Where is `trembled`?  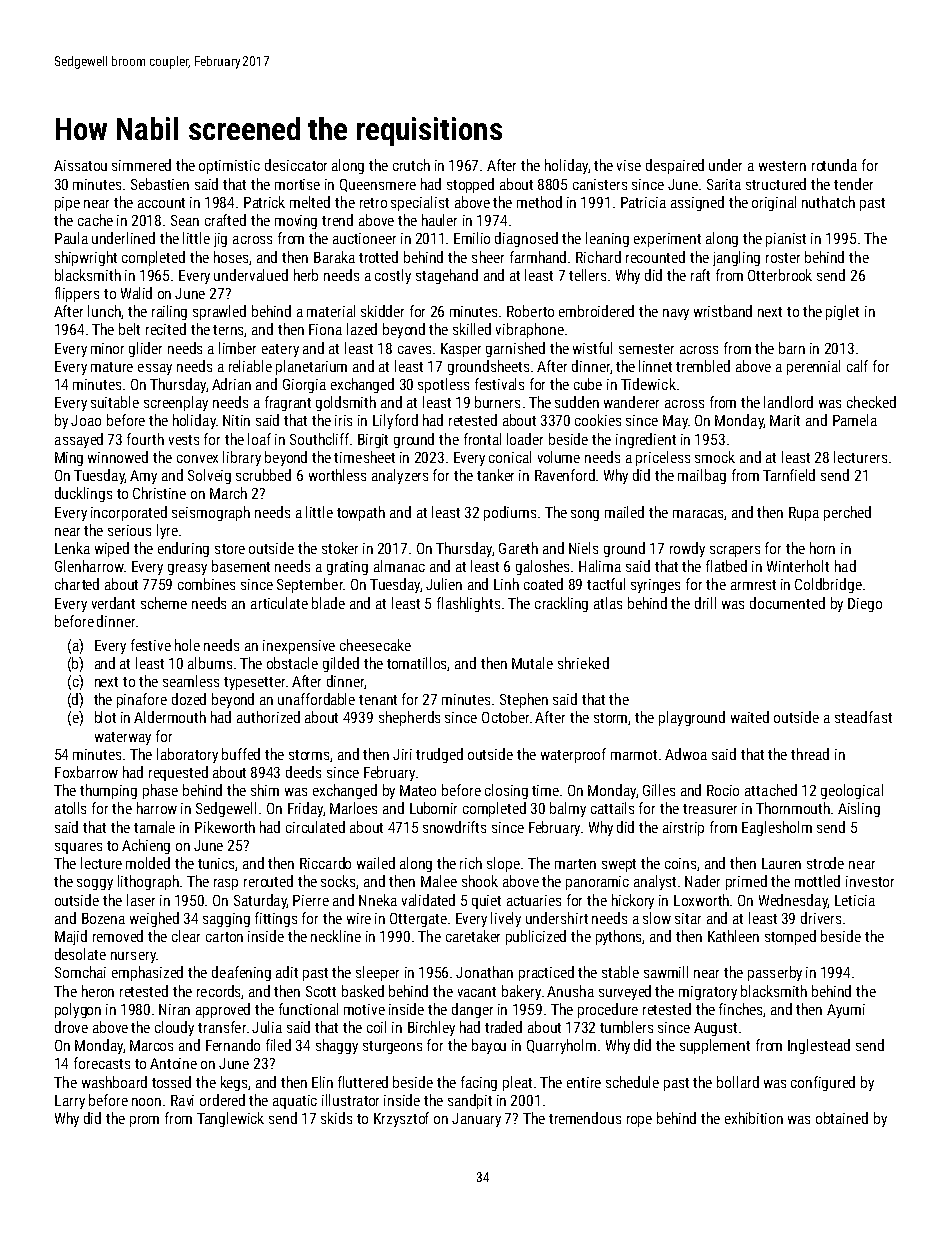
trembled is located at coordinates (703, 366).
